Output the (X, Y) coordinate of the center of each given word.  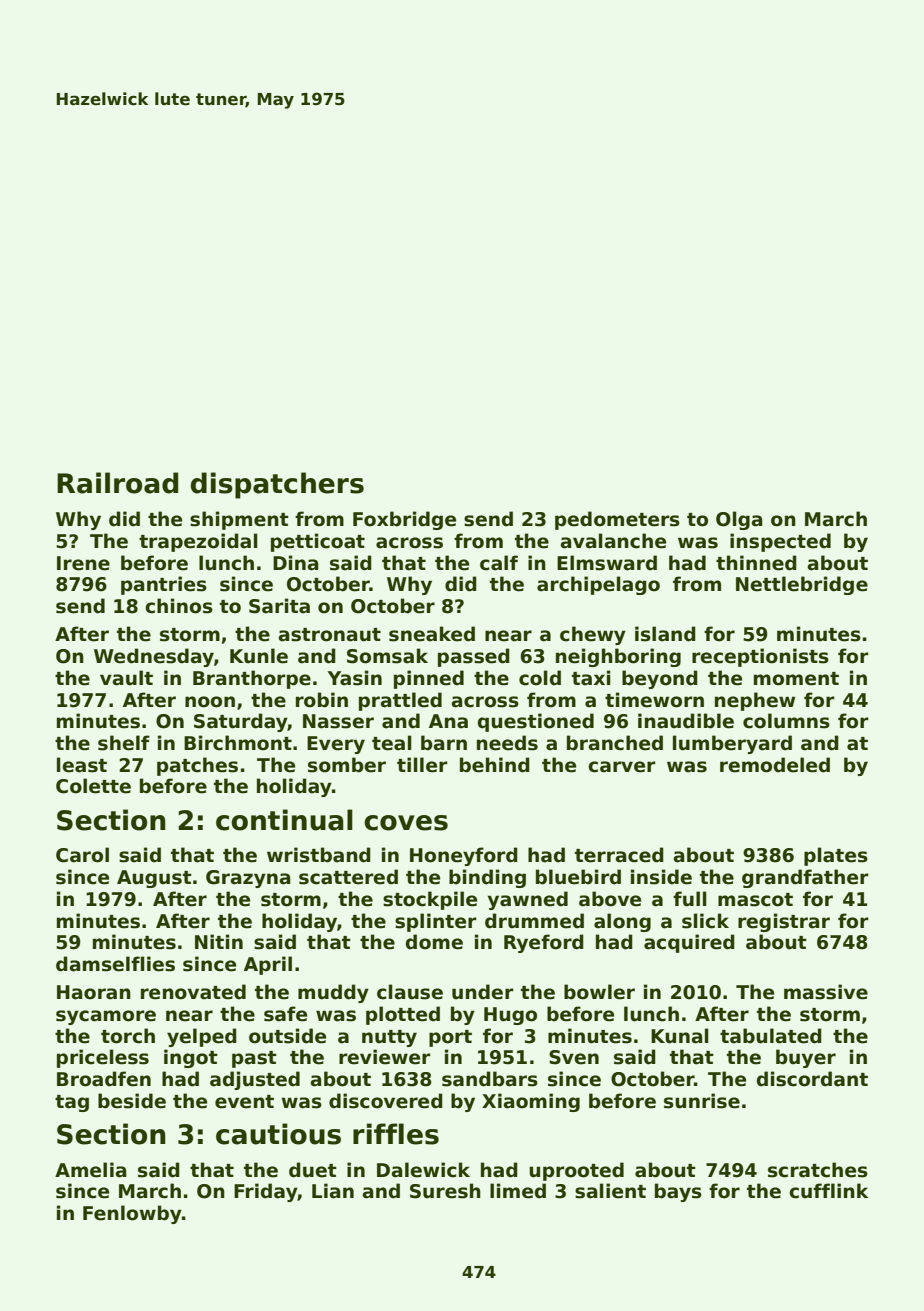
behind (495, 765)
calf (499, 563)
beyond (660, 679)
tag (72, 1103)
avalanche (613, 541)
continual (284, 820)
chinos (179, 606)
